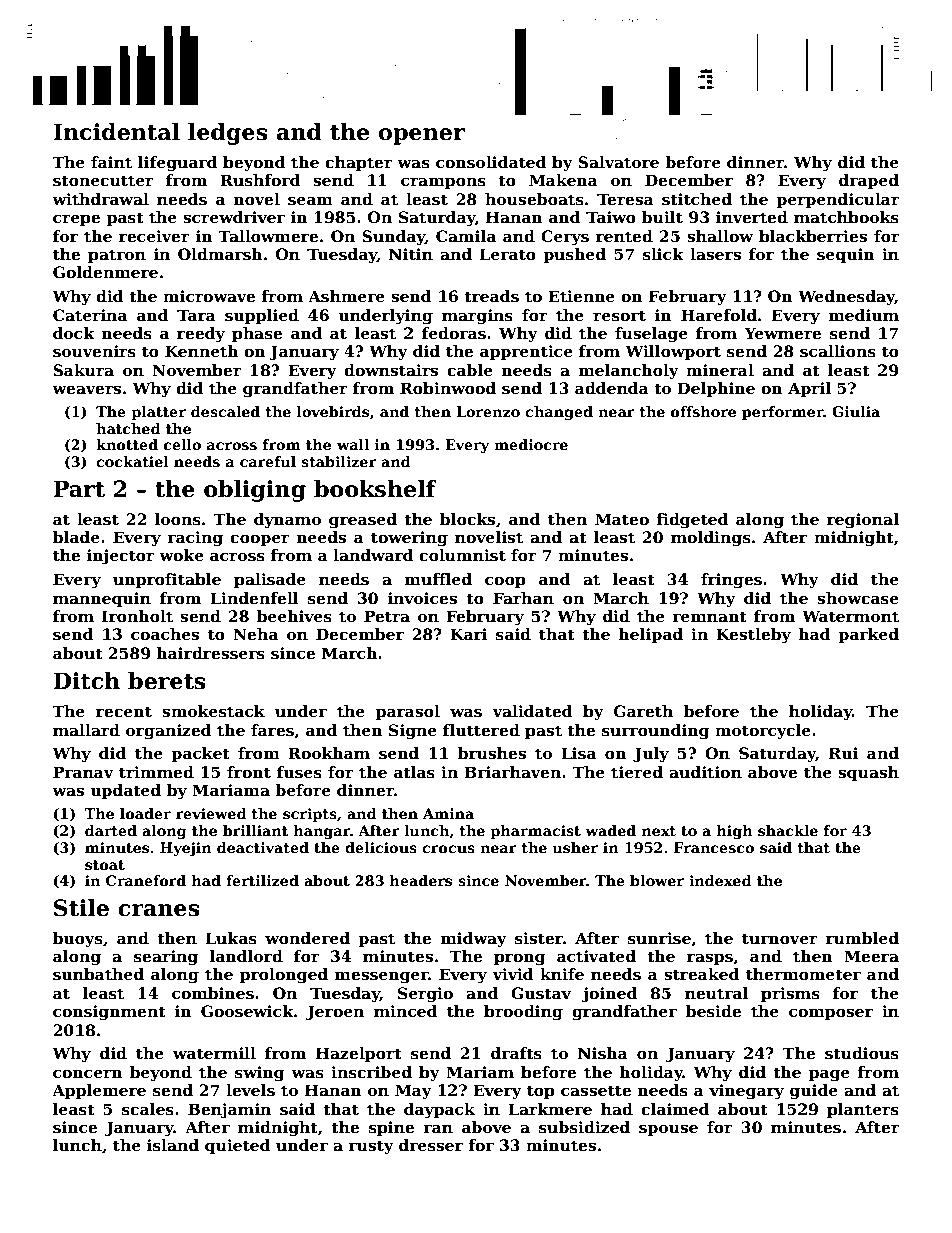 The height and width of the document is (1233, 952). I want to click on weavers, so click(86, 390).
